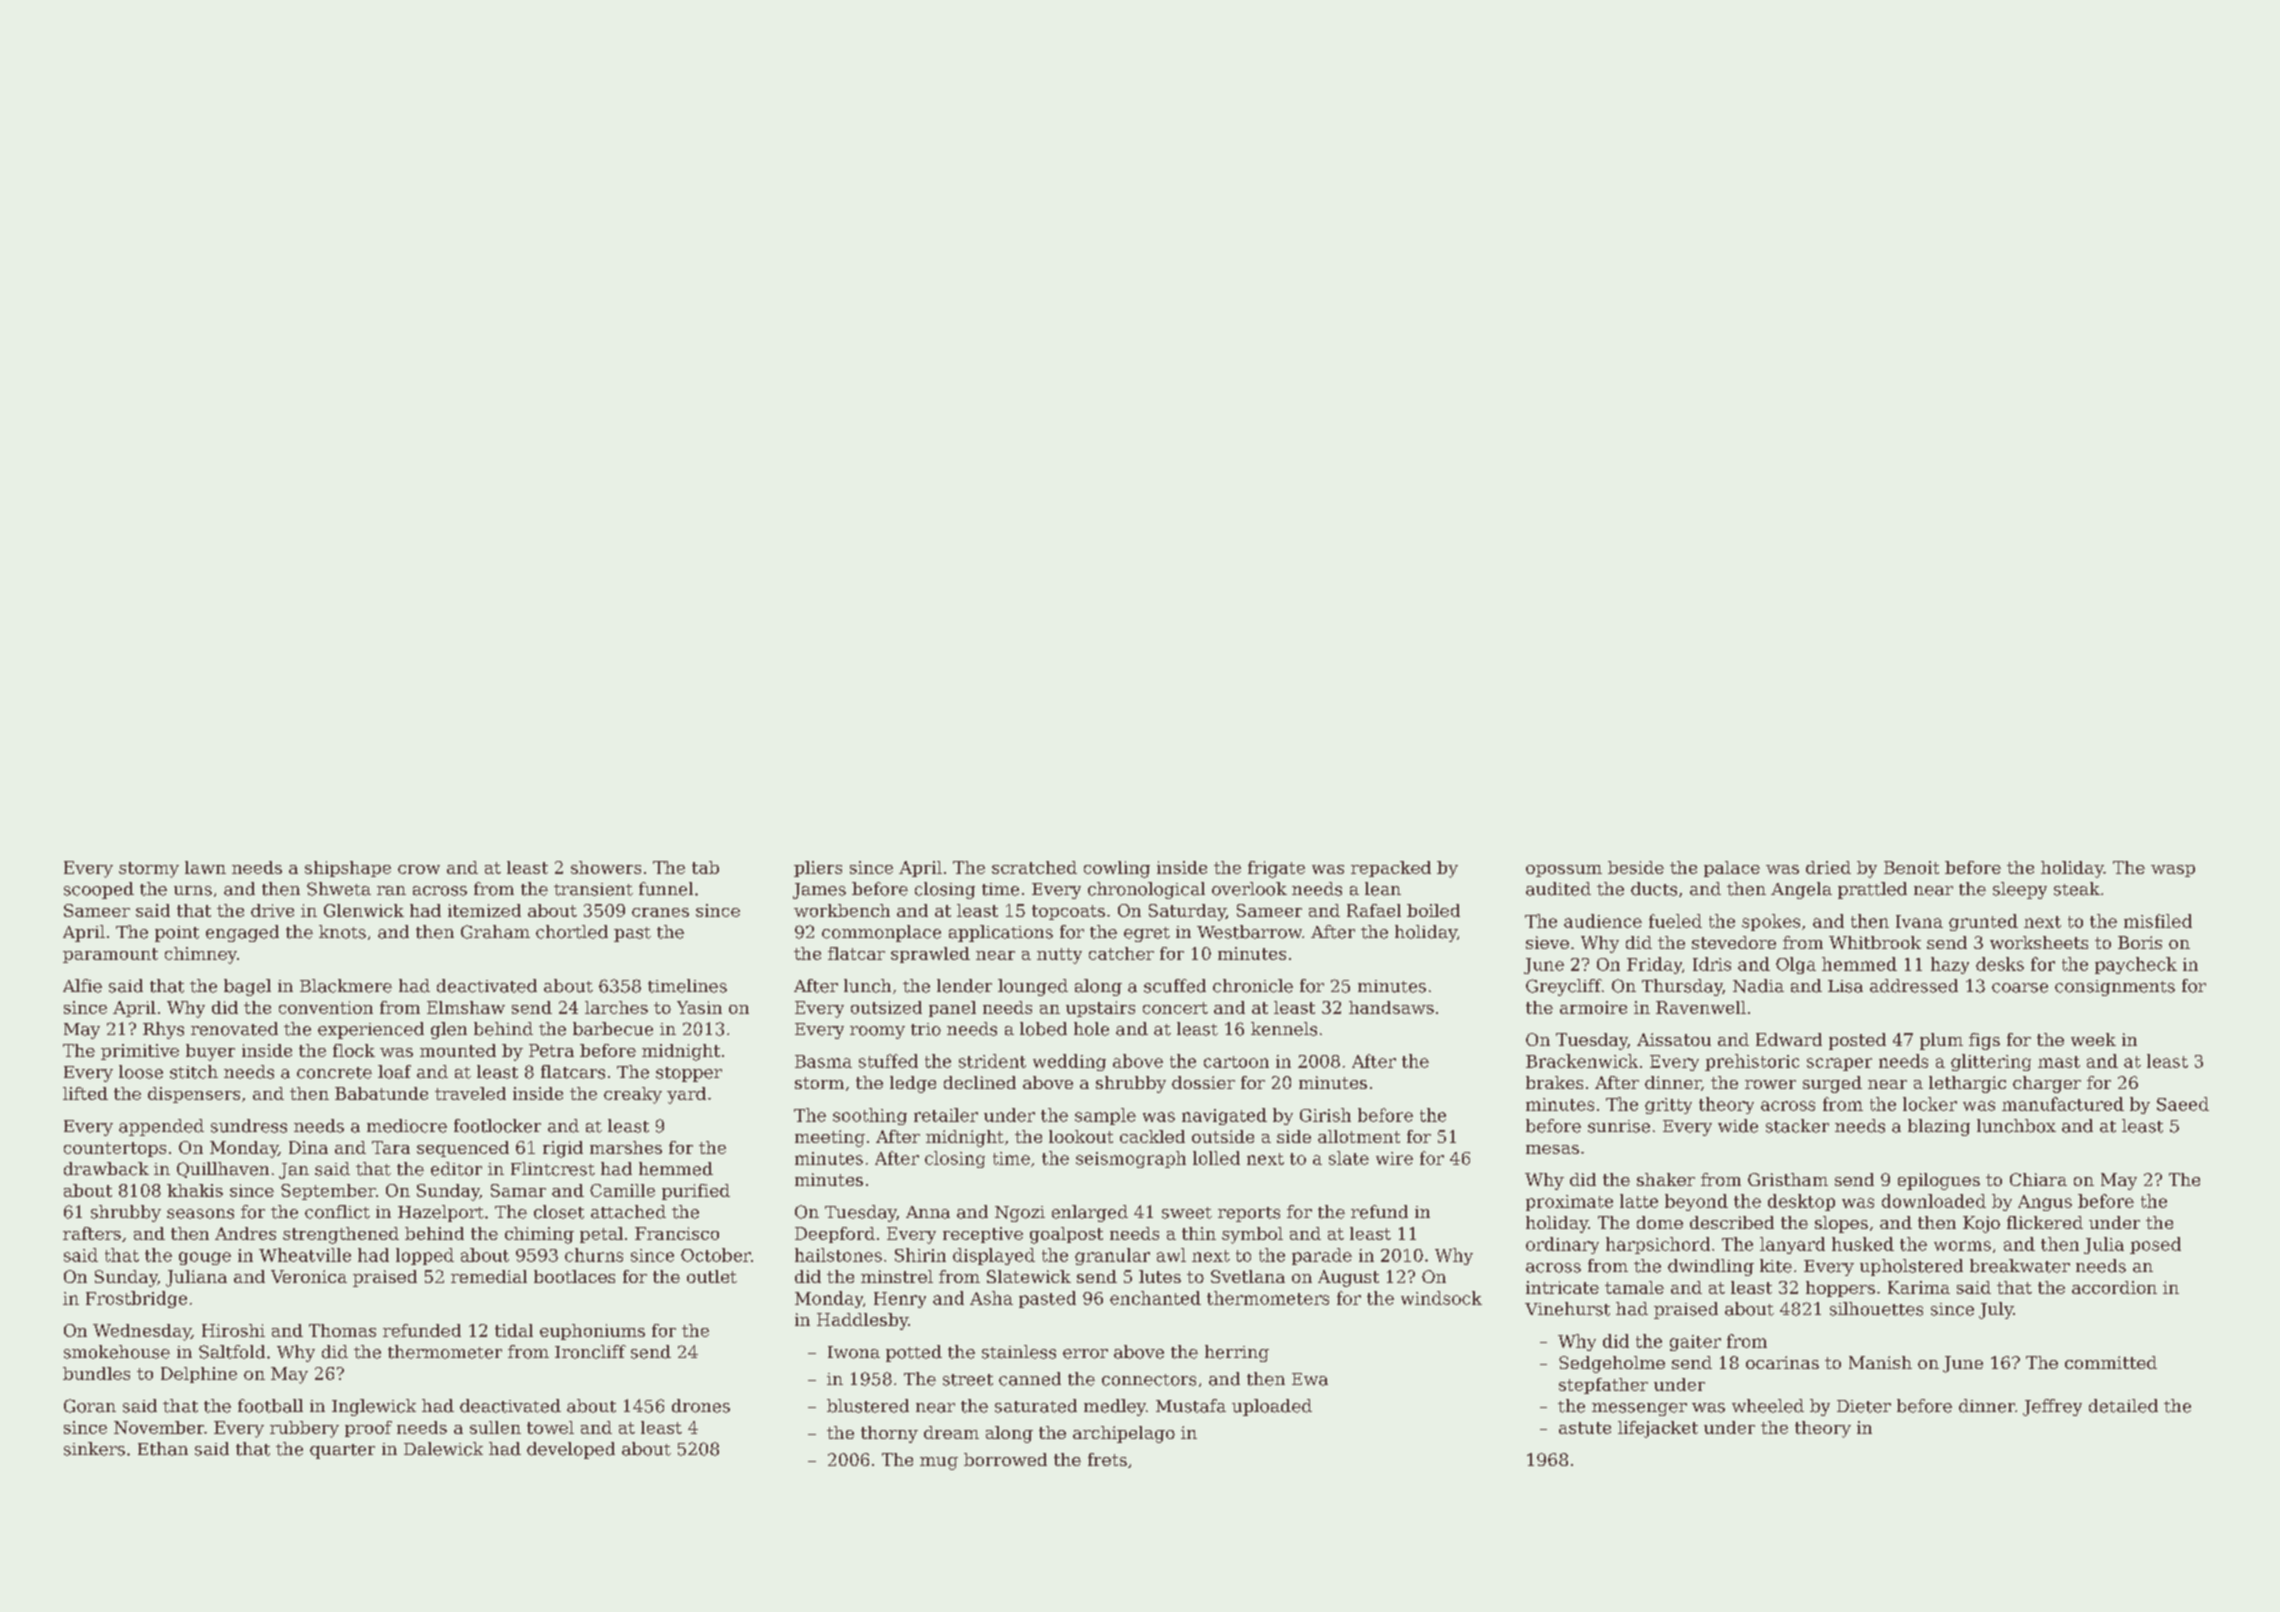 The width and height of the image is (2280, 1612). I want to click on conflict, so click(337, 1212).
